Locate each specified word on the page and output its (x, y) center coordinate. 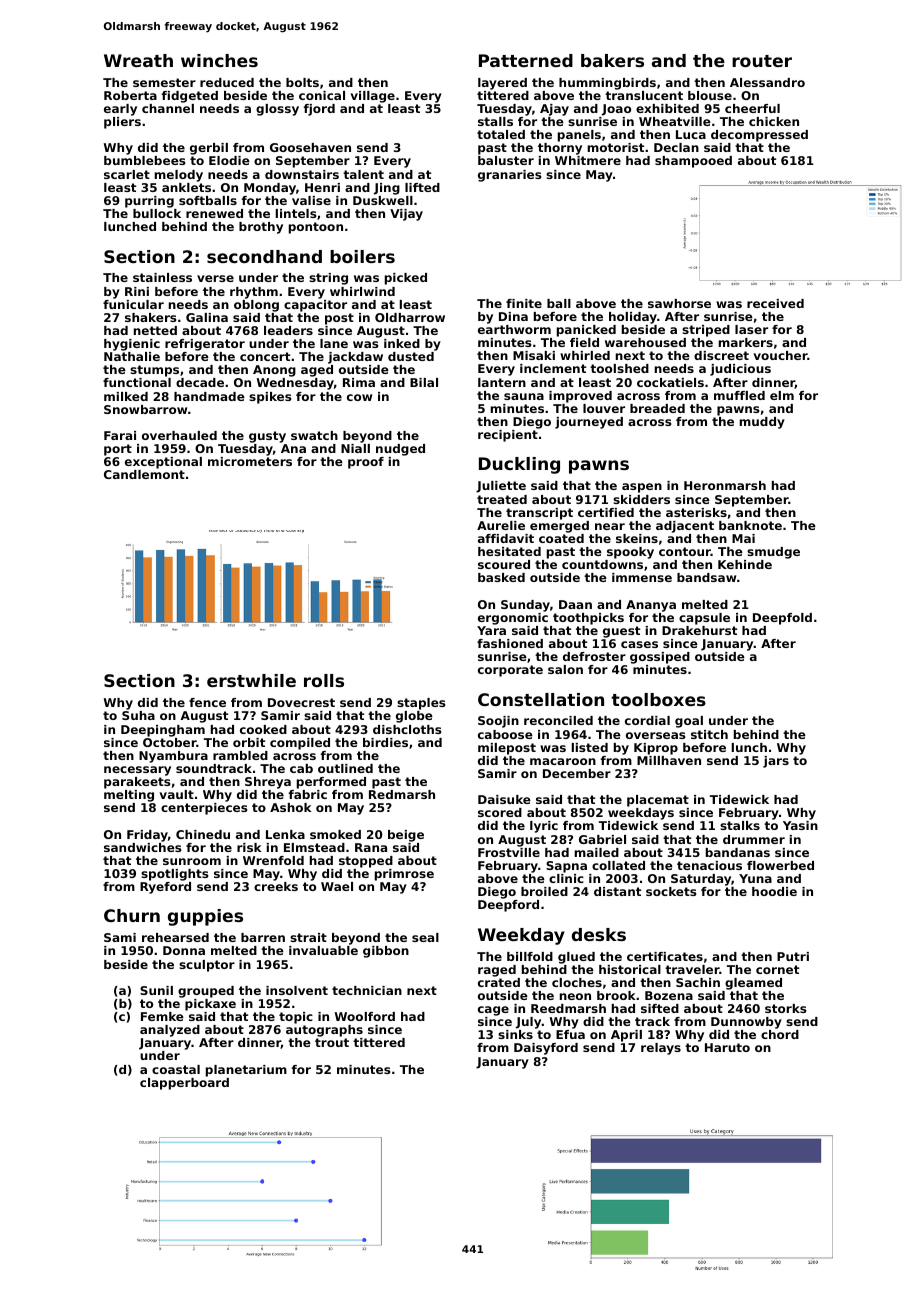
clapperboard (184, 1084)
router (762, 61)
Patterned (526, 60)
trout (332, 1042)
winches (219, 60)
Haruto (727, 1047)
